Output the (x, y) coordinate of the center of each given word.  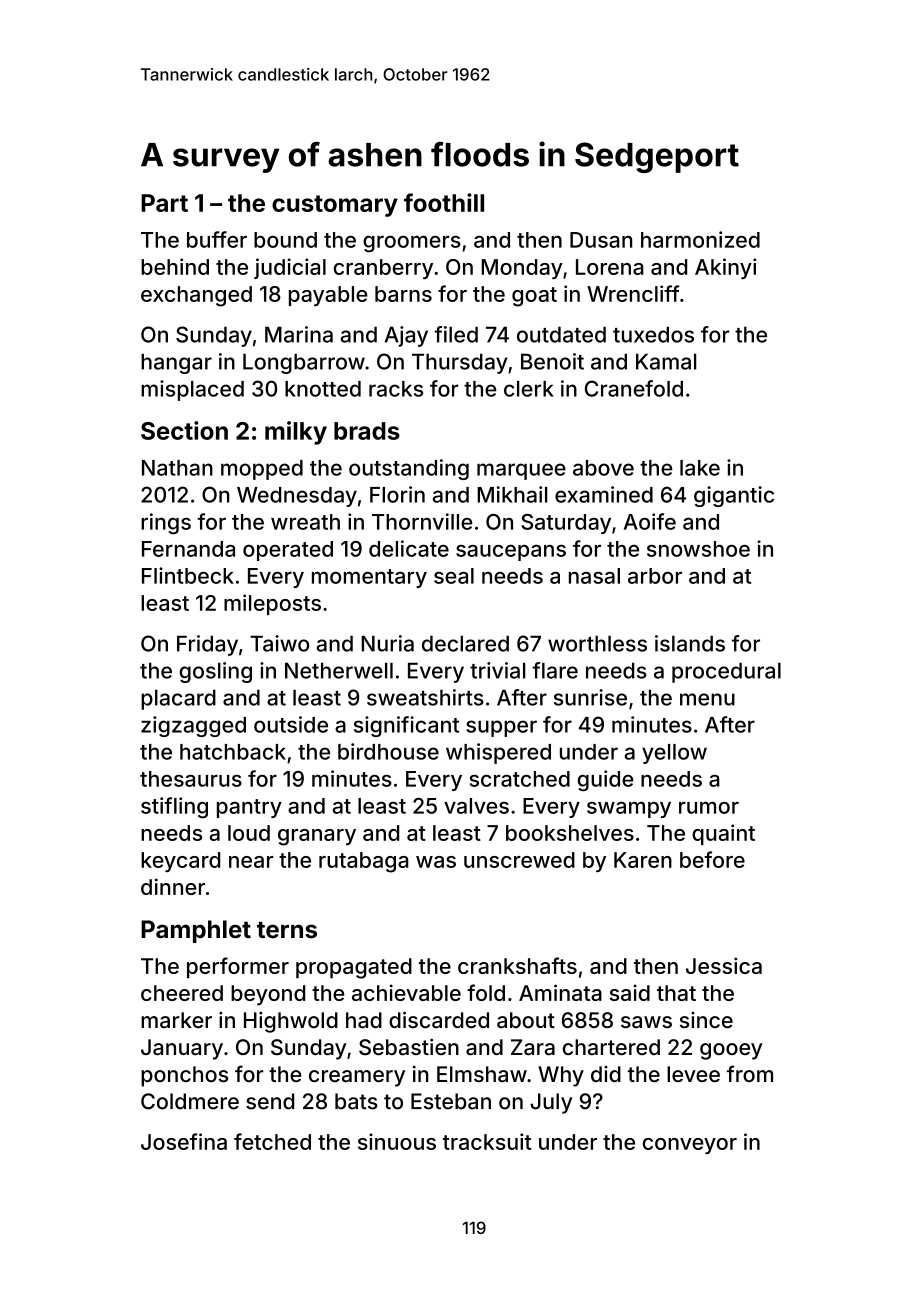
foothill (444, 202)
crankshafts (517, 965)
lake (700, 468)
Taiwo (279, 643)
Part (164, 203)
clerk (529, 389)
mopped (262, 470)
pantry (249, 808)
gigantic (734, 496)
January (182, 1049)
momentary (369, 578)
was (436, 862)
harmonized (700, 239)
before (712, 859)
